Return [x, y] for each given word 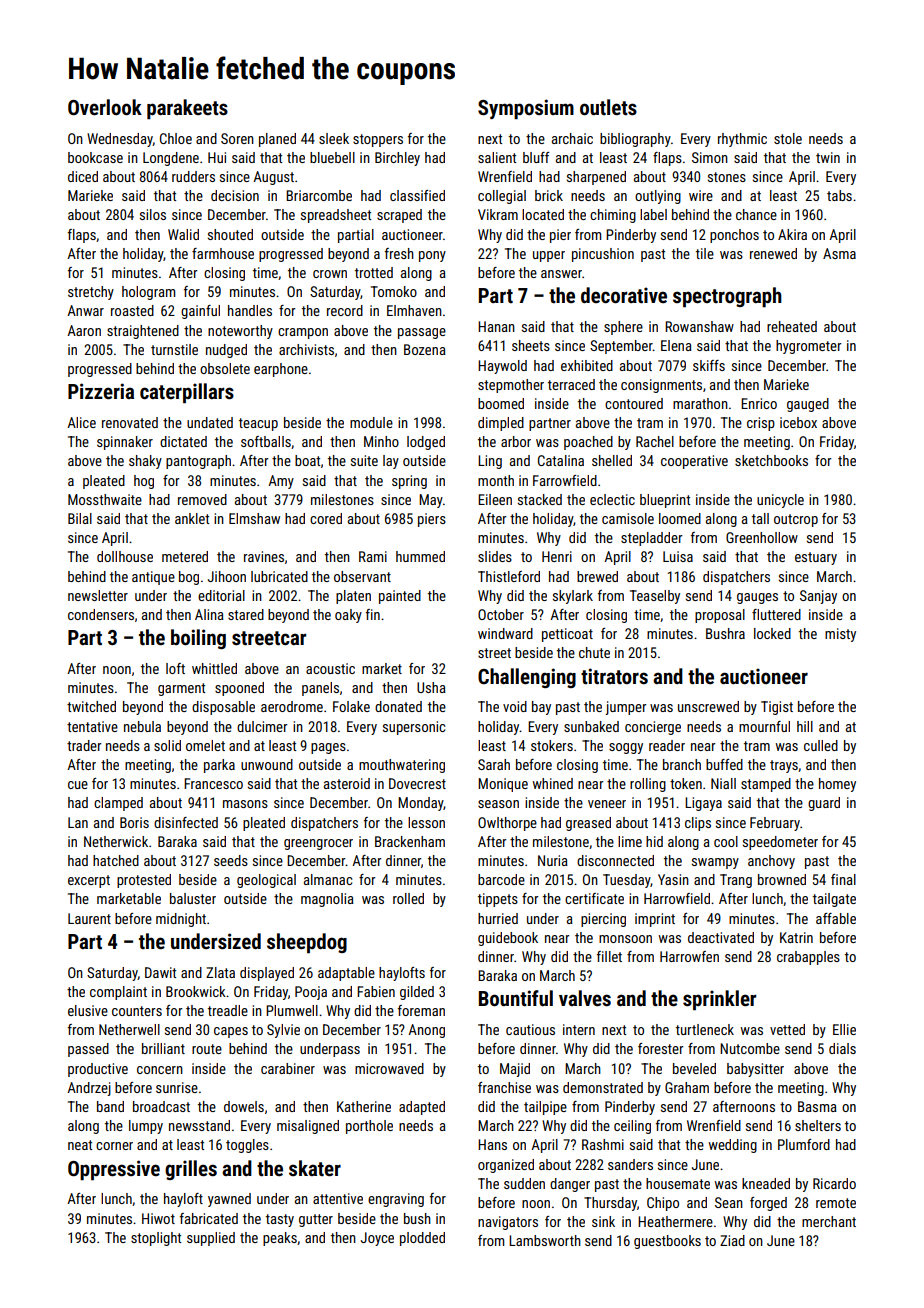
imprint [655, 920]
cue [78, 785]
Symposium [526, 109]
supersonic [414, 728]
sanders [630, 1164]
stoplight [156, 1239]
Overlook [105, 107]
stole [788, 138]
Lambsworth [545, 1240]
